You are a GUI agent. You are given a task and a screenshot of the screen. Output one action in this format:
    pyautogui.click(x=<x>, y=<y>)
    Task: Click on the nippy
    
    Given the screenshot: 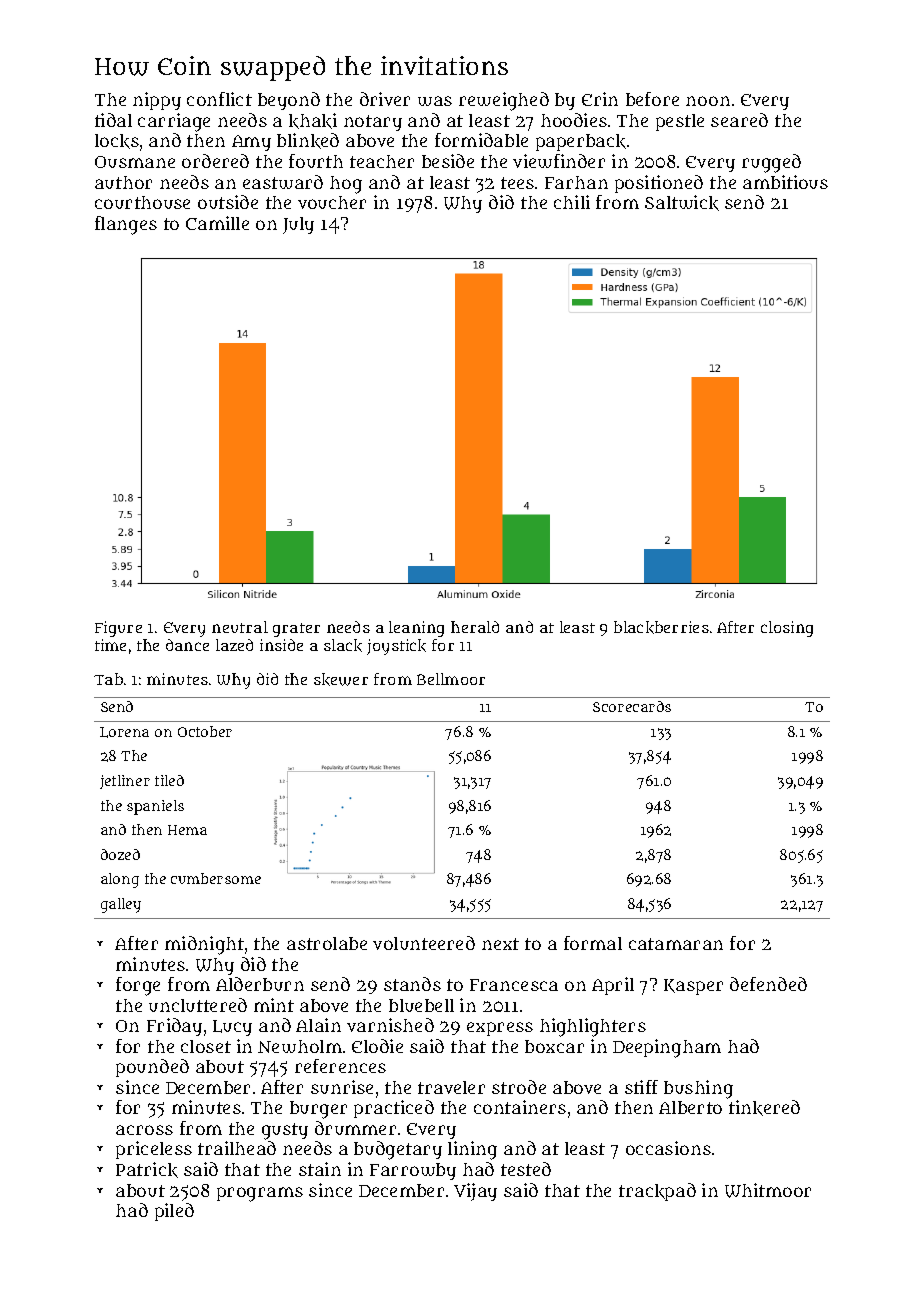 What is the action you would take?
    pyautogui.click(x=157, y=101)
